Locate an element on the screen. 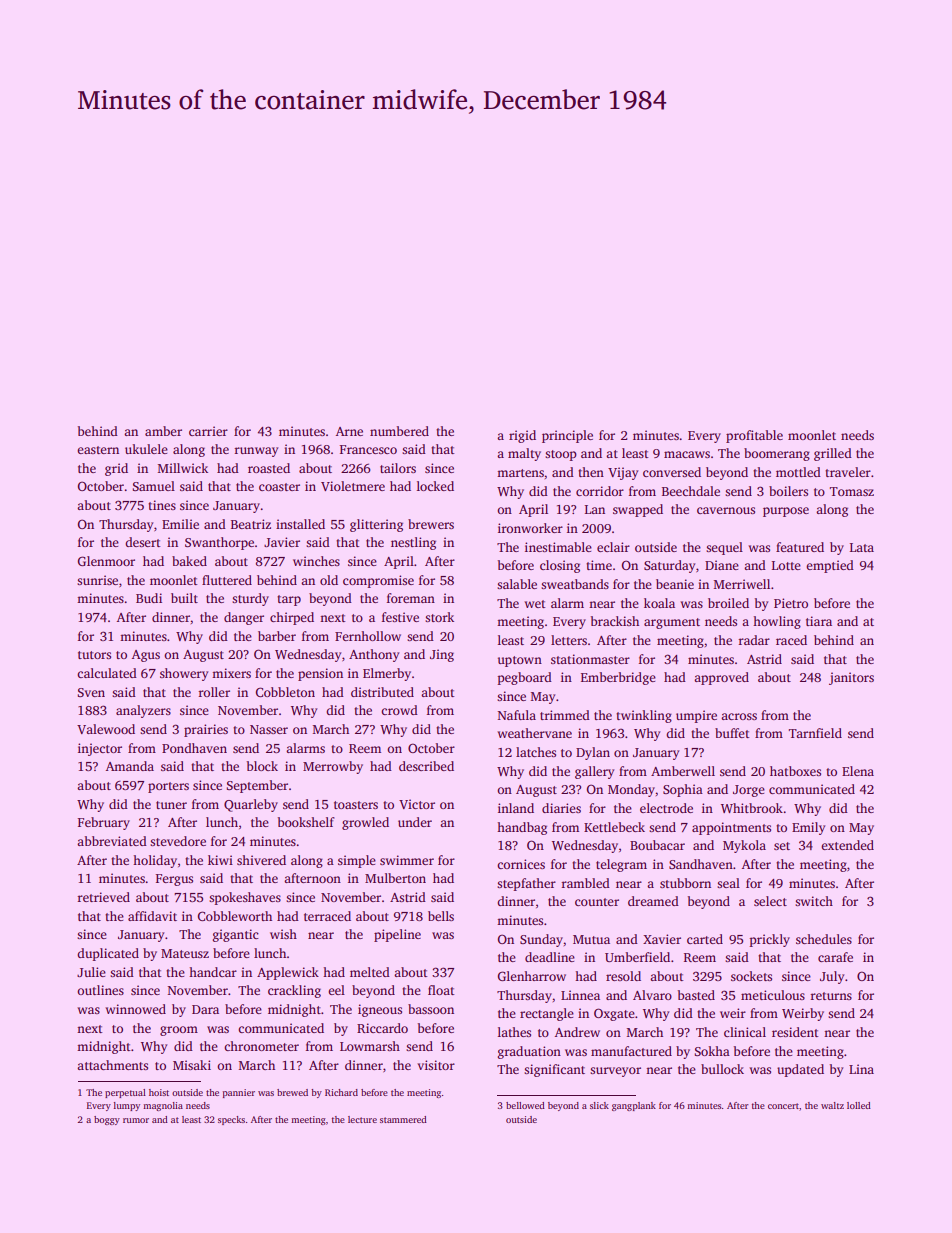  seal is located at coordinates (728, 883).
